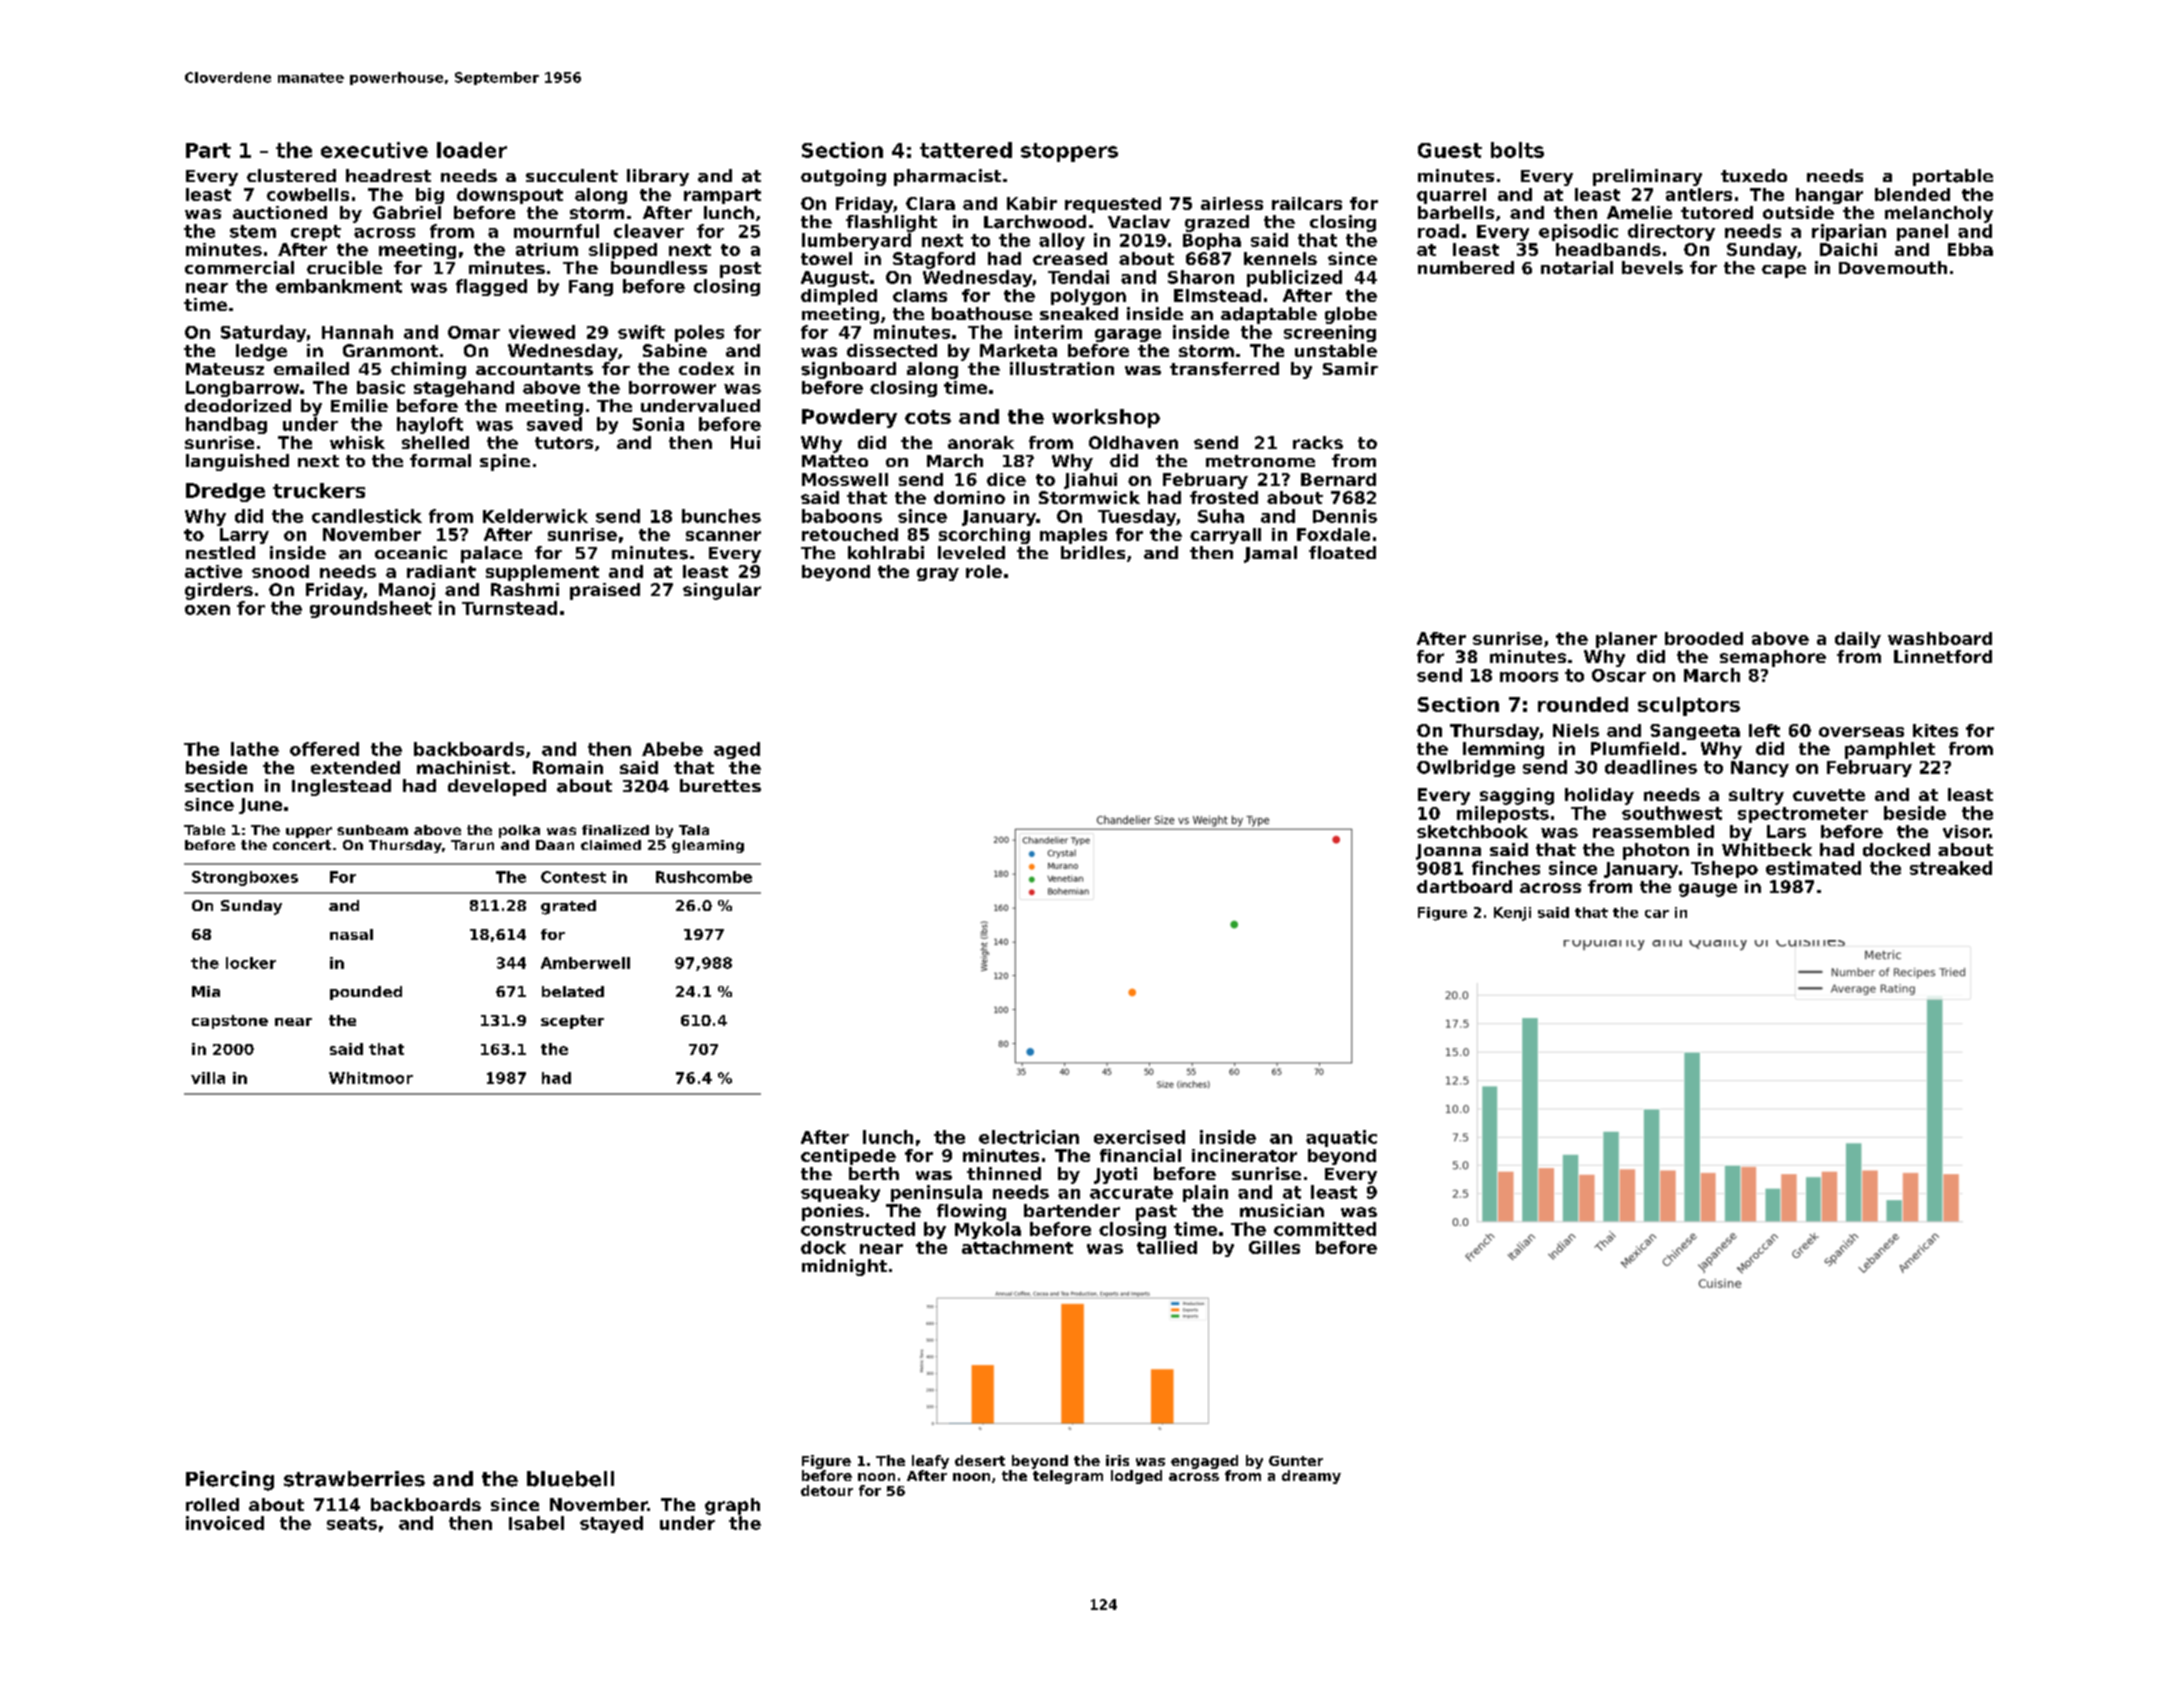 This page has height=1683, width=2178. Describe the element at coordinates (225, 1523) in the page. I see `invoiced` at that location.
